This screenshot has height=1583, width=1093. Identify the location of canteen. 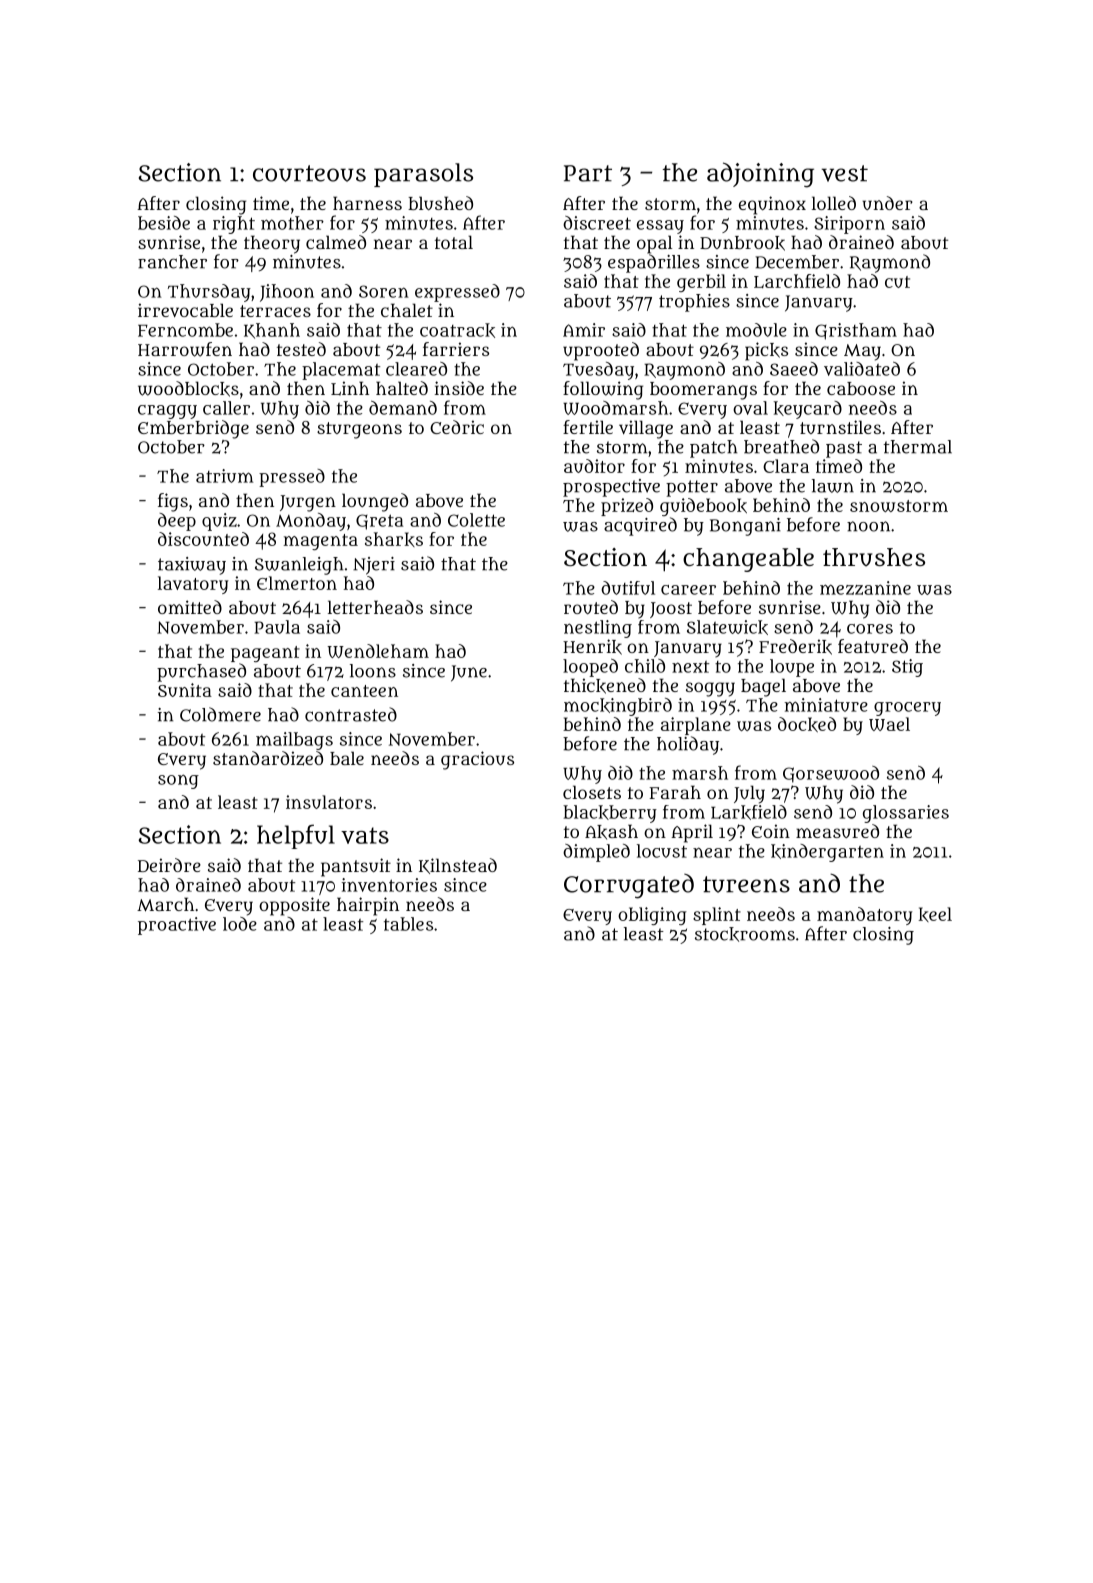
(364, 691).
